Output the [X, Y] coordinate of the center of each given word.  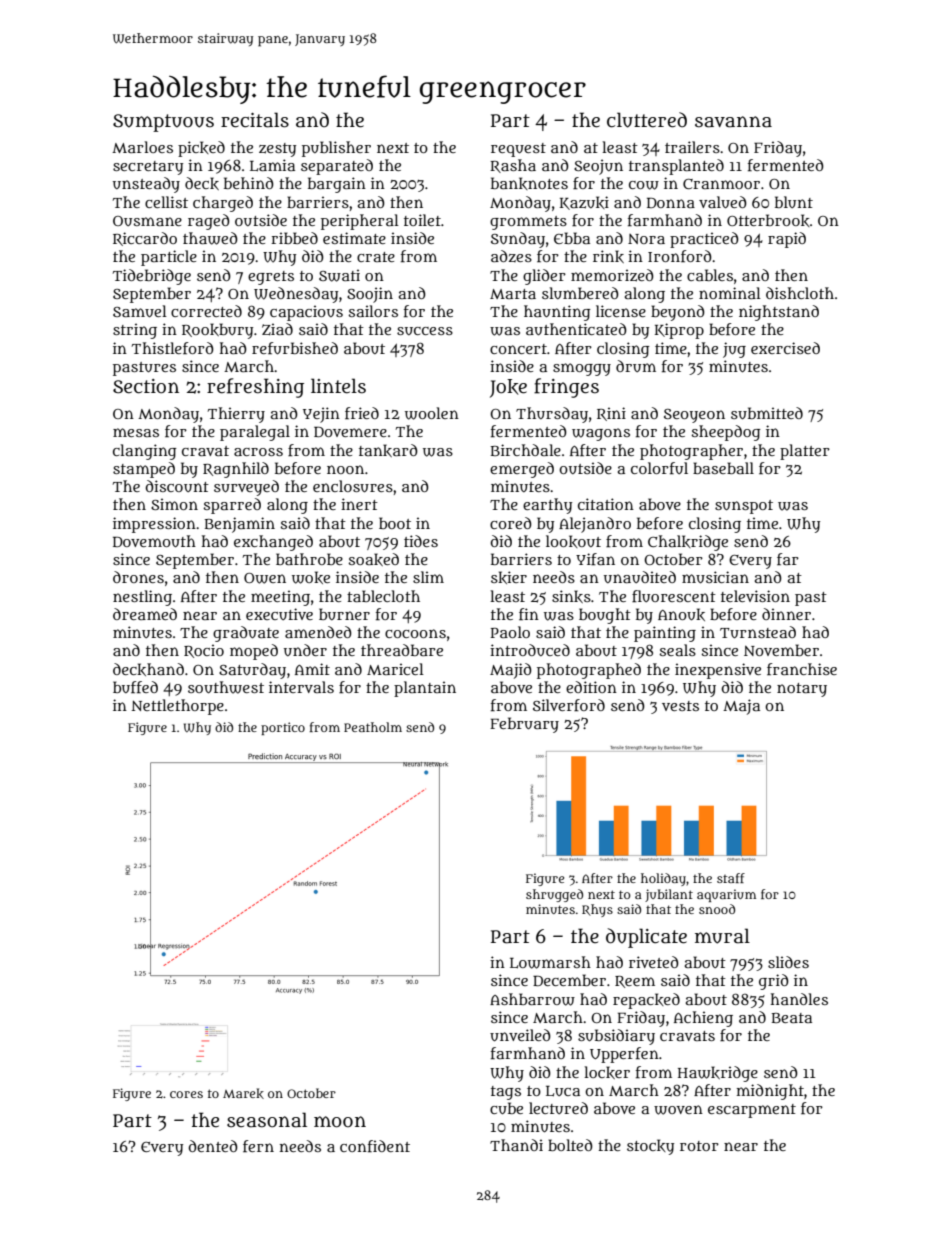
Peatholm [373, 727]
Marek [243, 1093]
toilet [422, 220]
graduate [246, 634]
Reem [635, 982]
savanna [733, 122]
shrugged [554, 895]
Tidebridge [152, 277]
